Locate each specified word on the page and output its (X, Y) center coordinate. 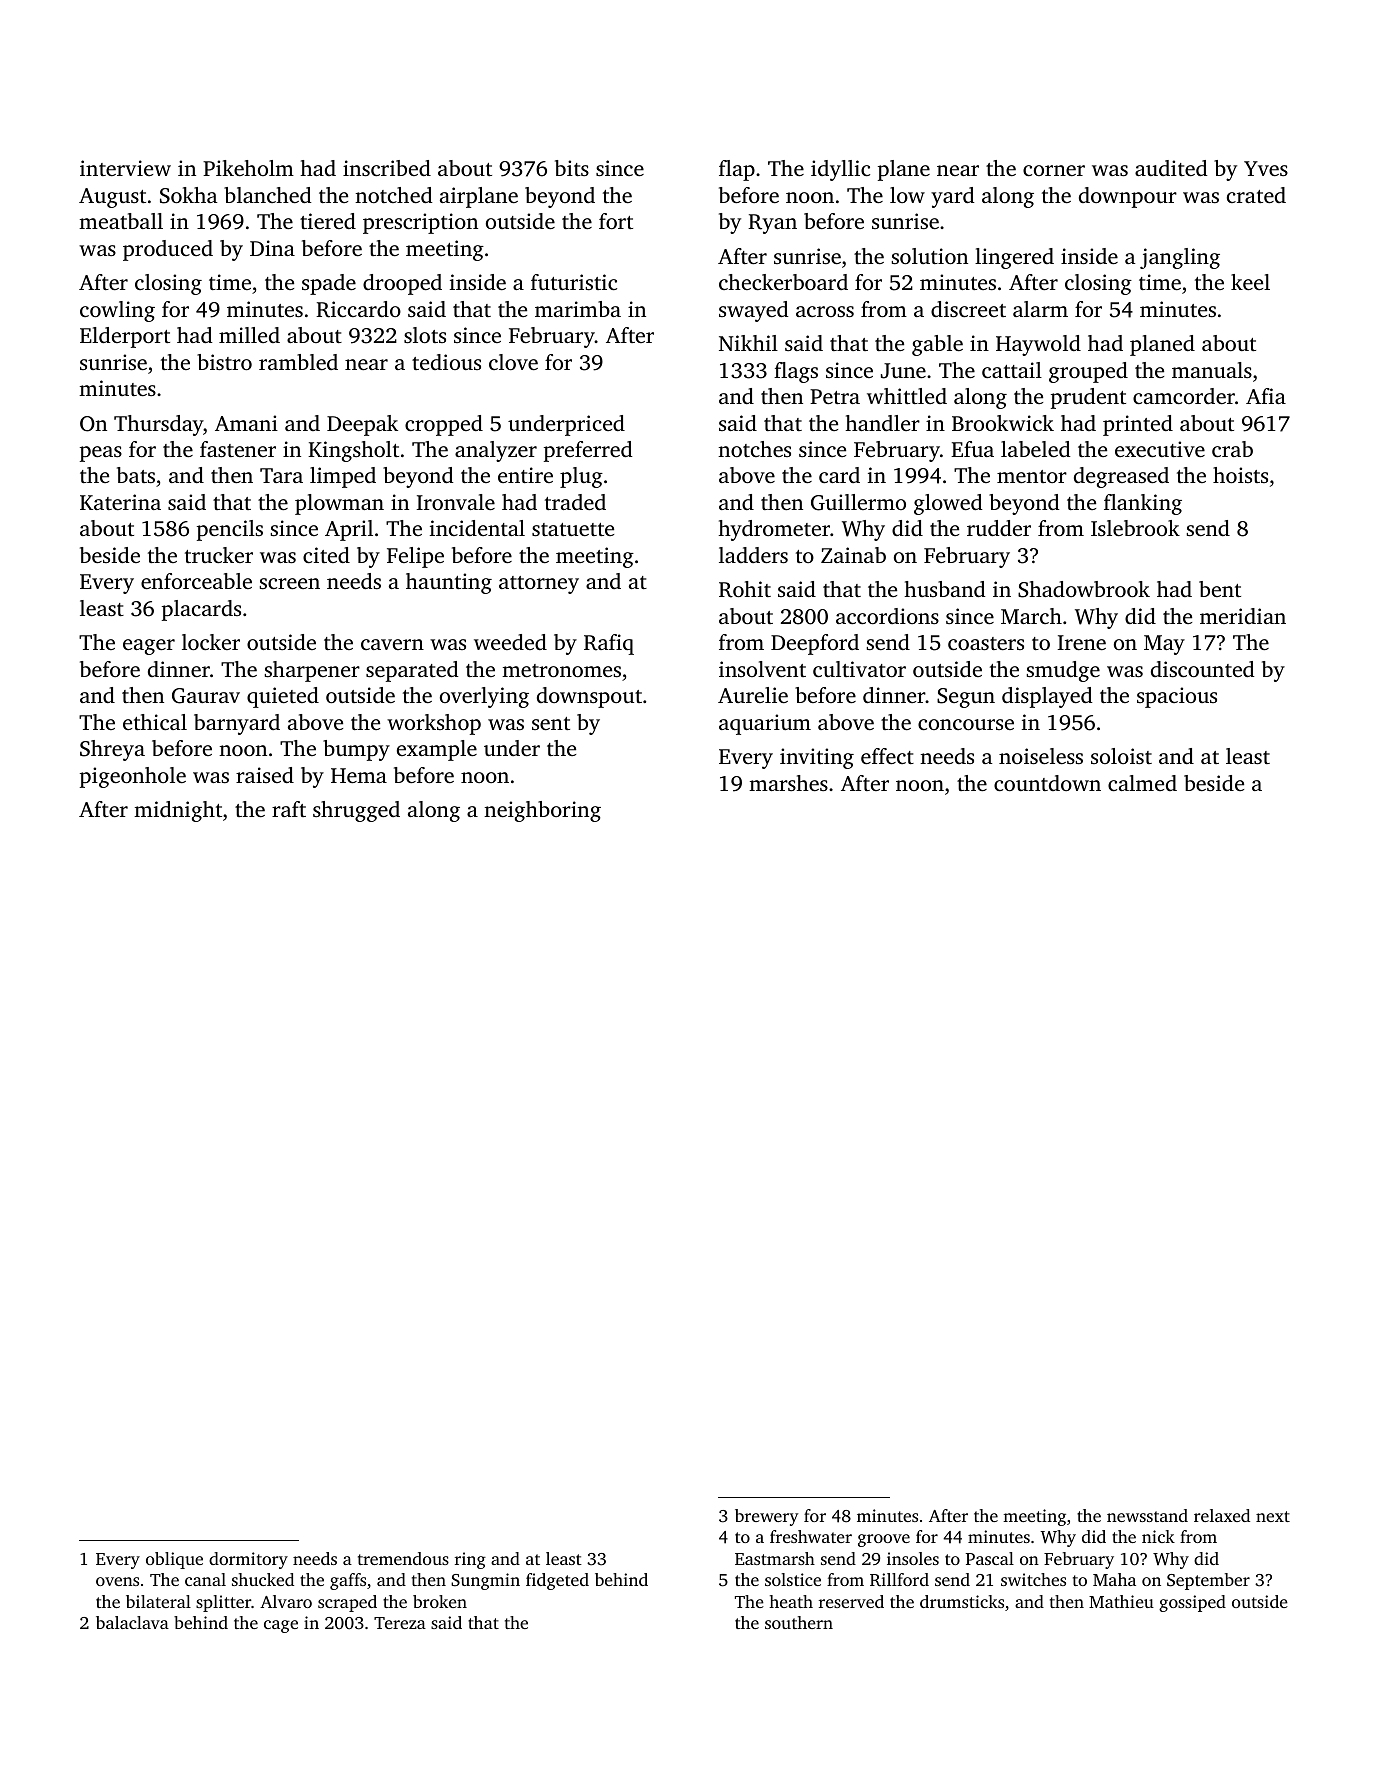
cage (281, 1626)
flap (737, 170)
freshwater (811, 1536)
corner (1054, 170)
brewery (767, 1517)
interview (125, 168)
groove (884, 1540)
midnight (178, 811)
